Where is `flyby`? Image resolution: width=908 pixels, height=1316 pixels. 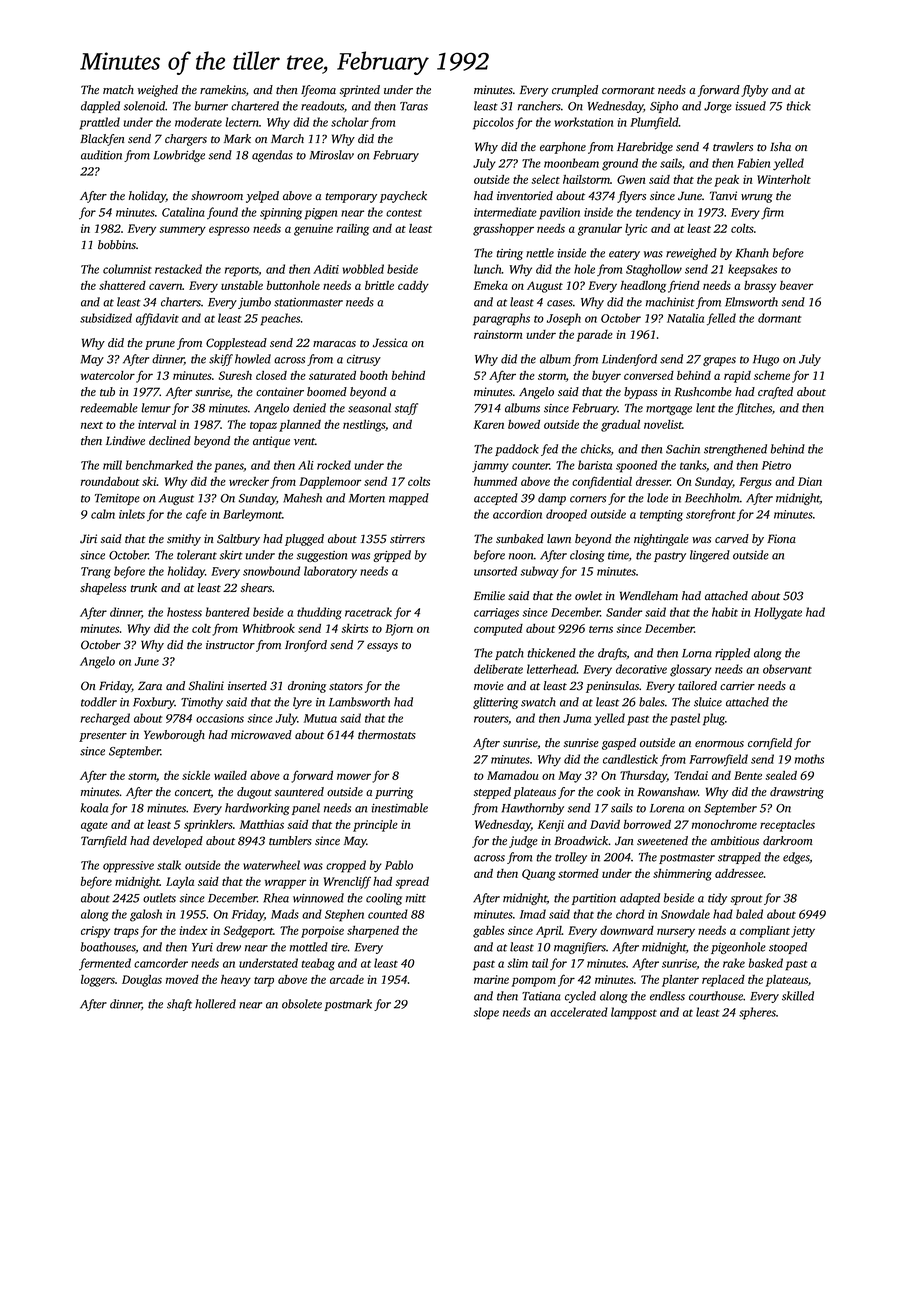 flyby is located at coordinates (754, 91).
